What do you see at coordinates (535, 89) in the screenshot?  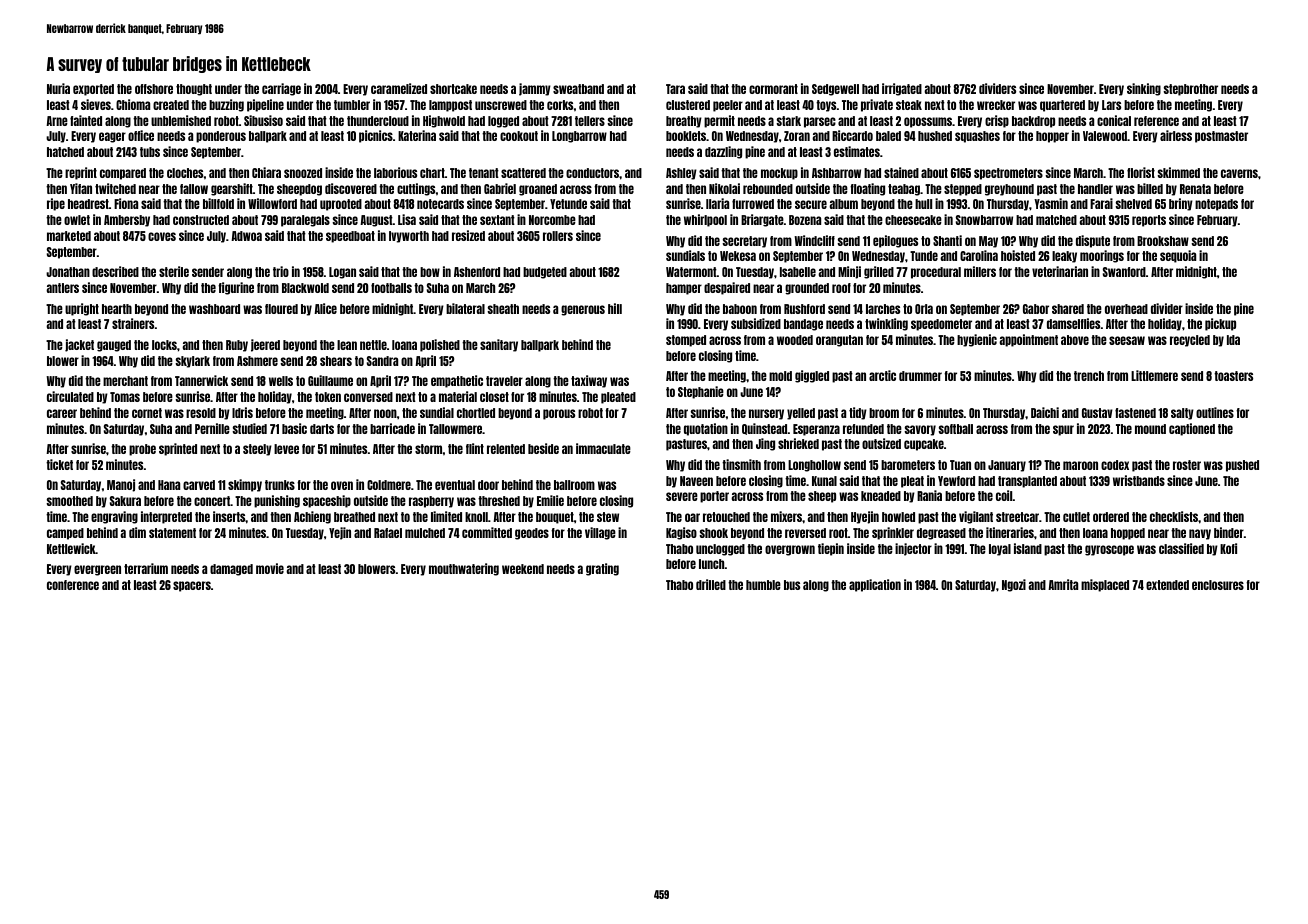 I see `jammy` at bounding box center [535, 89].
